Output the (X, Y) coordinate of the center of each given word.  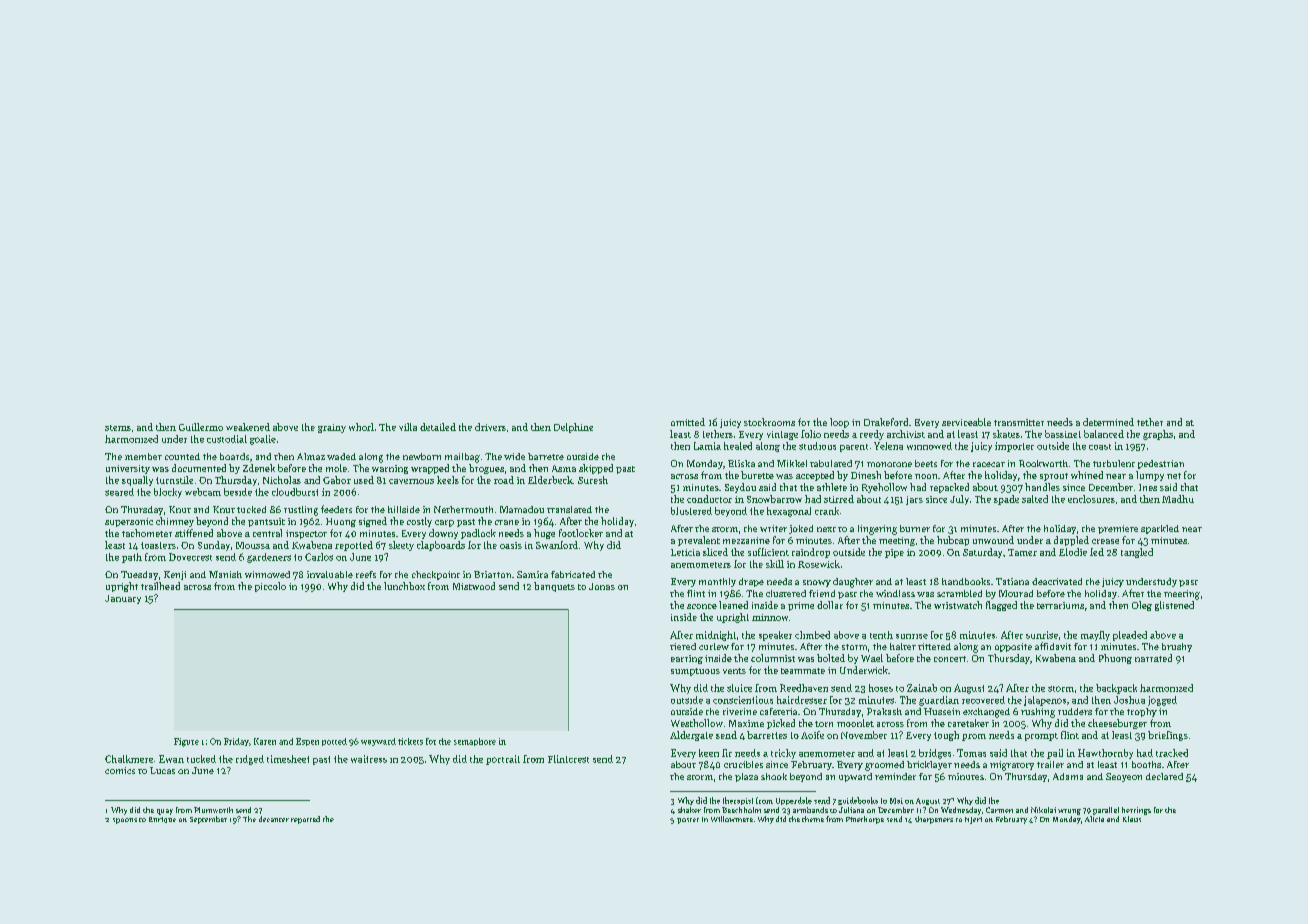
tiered (683, 646)
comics (120, 770)
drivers (490, 427)
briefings (1168, 736)
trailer (1050, 764)
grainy (332, 428)
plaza (746, 777)
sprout (1054, 477)
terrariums (1060, 605)
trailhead (160, 586)
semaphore (475, 742)
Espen (307, 742)
